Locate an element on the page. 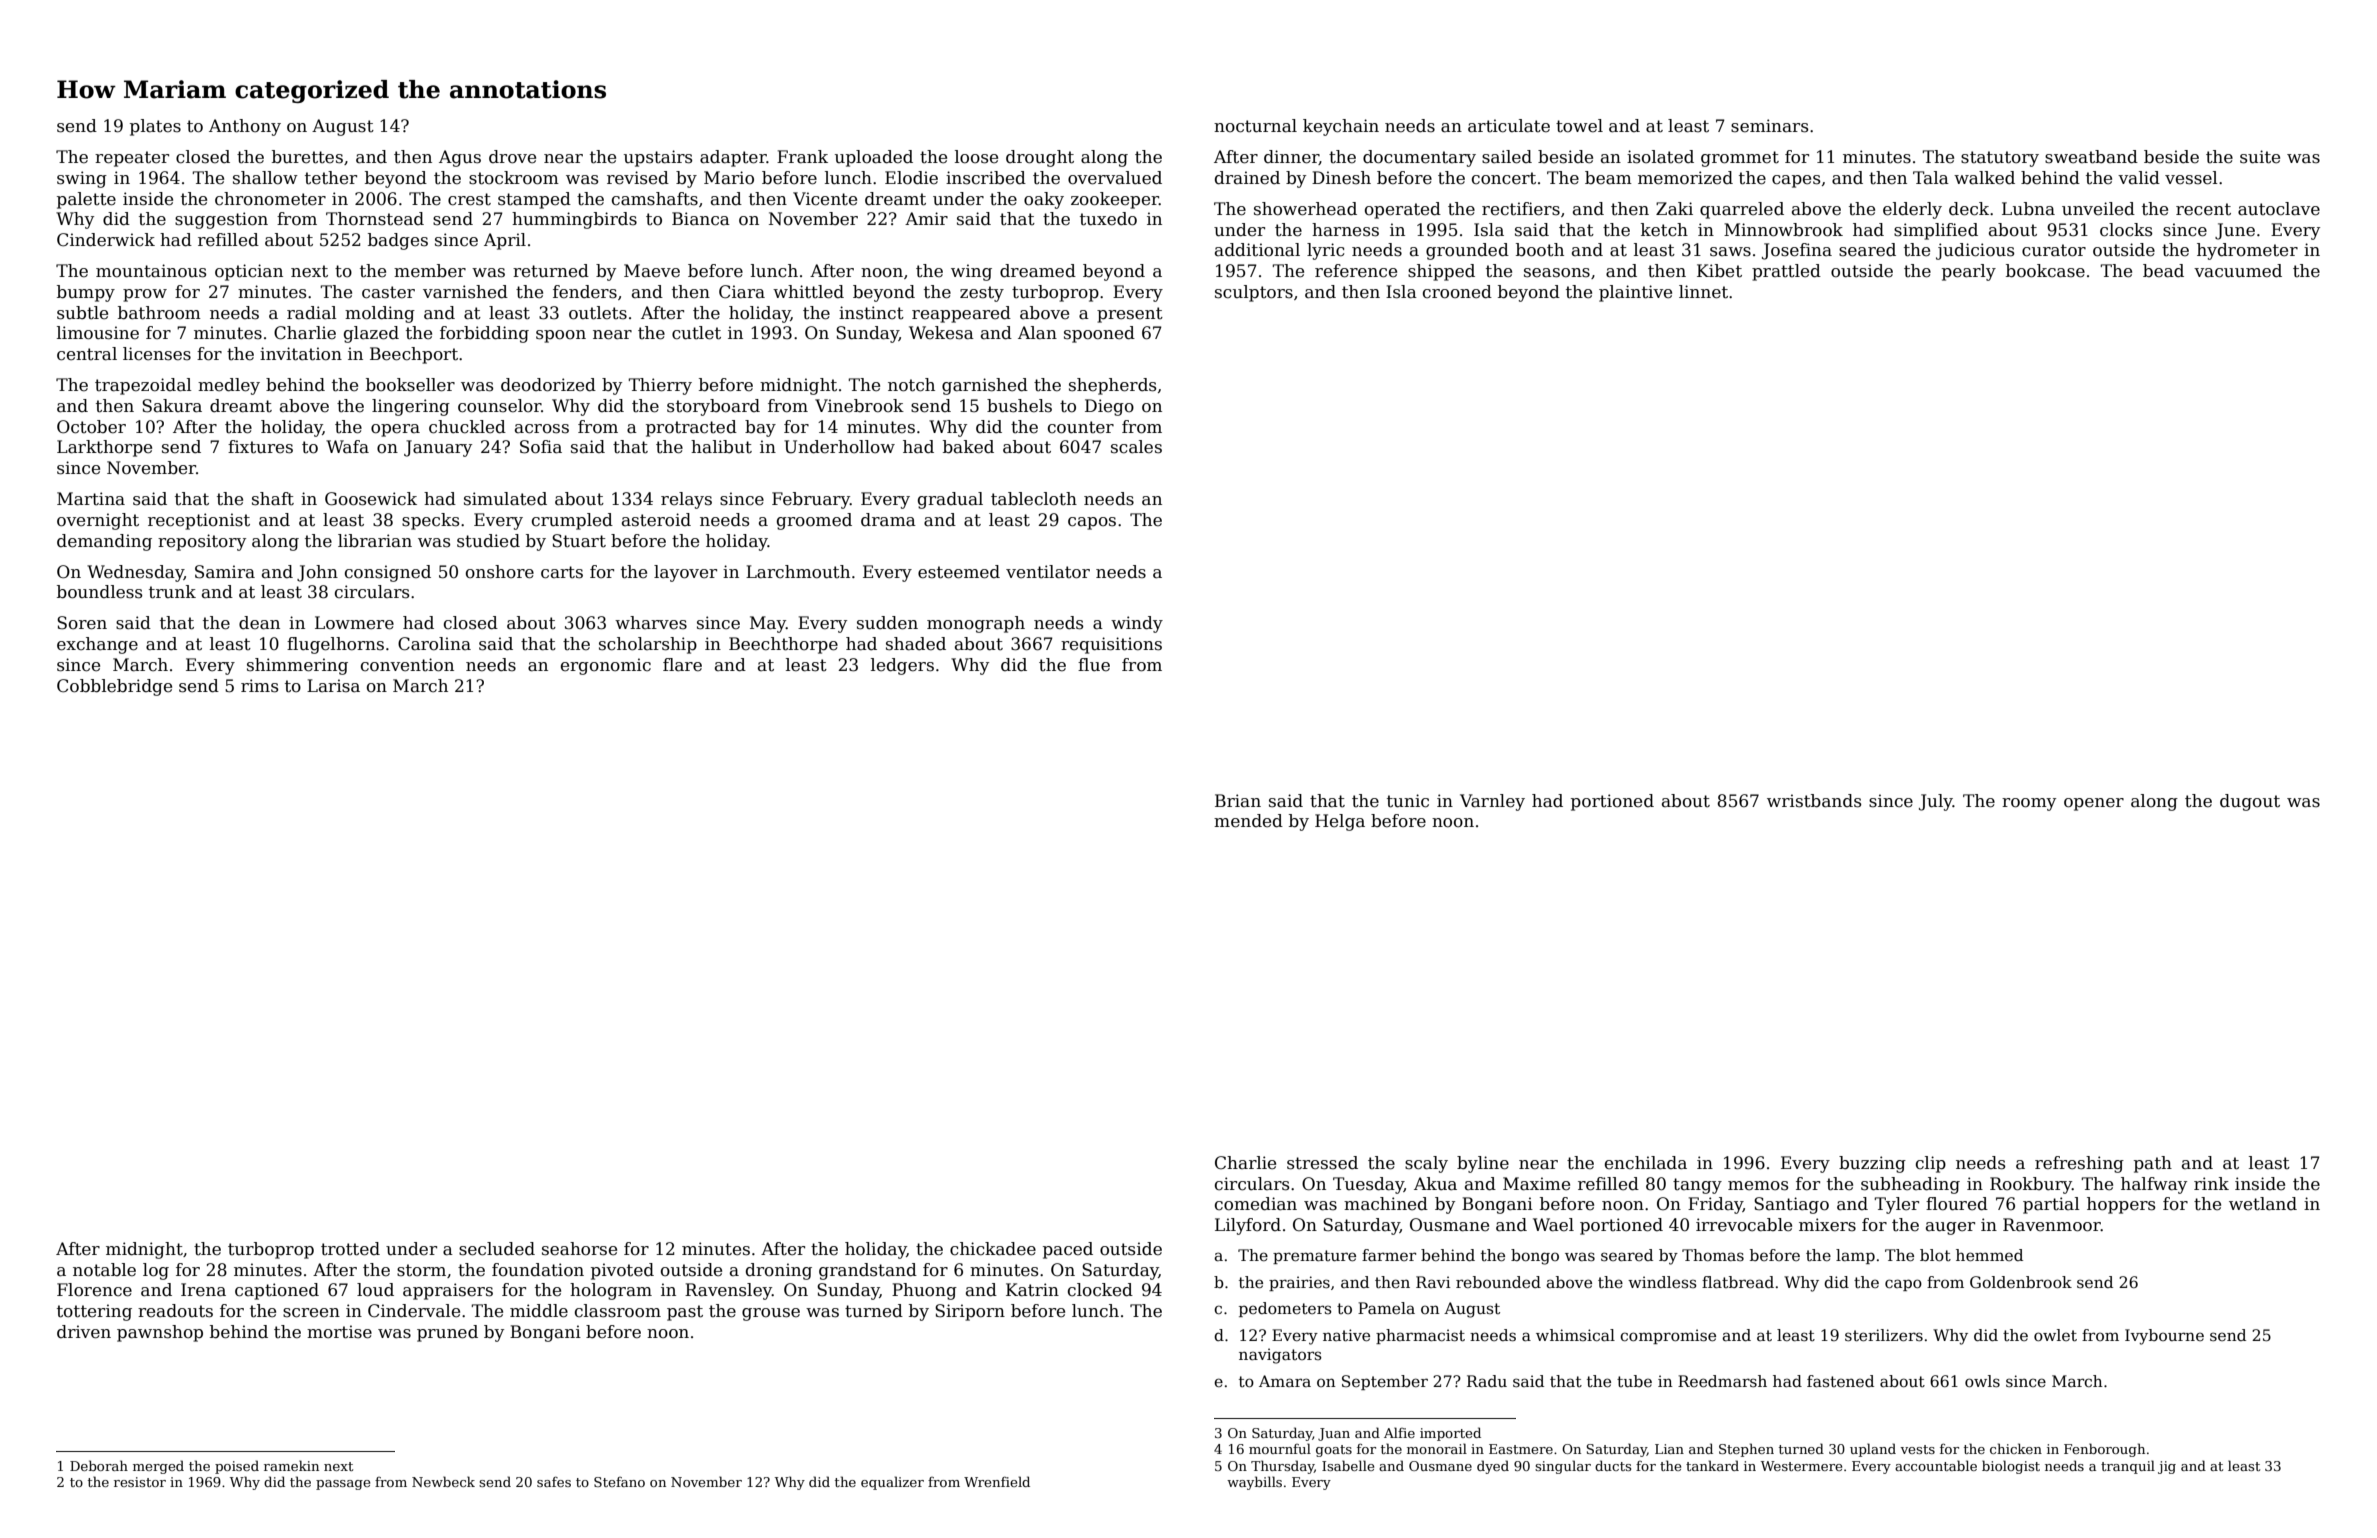 The width and height of the document is (2377, 1538). Newbeck is located at coordinates (443, 1481).
